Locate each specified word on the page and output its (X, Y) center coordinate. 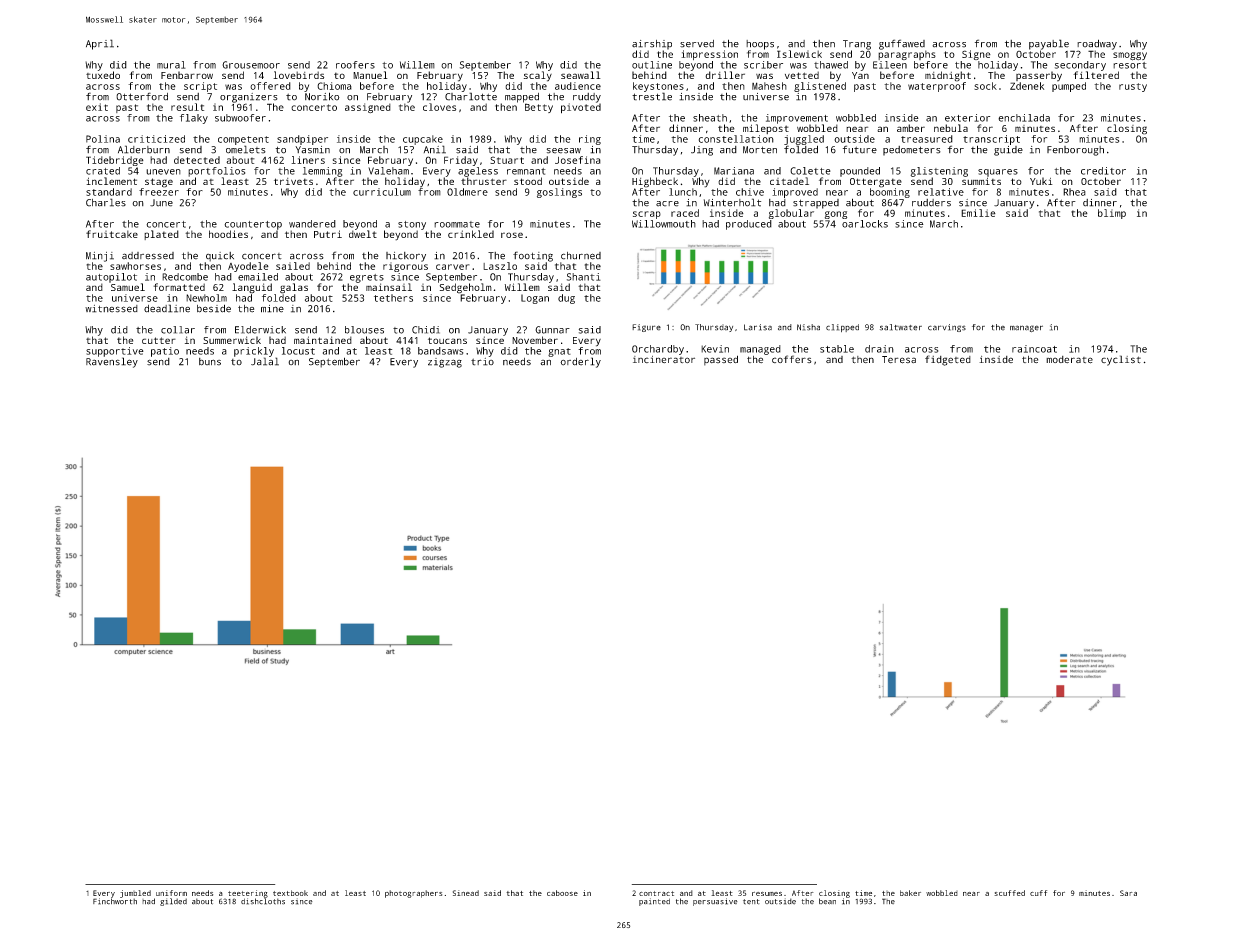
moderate (1069, 360)
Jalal (265, 361)
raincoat (1034, 349)
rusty (1133, 87)
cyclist (1121, 360)
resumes (767, 894)
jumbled (135, 894)
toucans (447, 340)
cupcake (423, 140)
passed (721, 360)
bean (827, 901)
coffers (792, 359)
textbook (290, 893)
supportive (115, 352)
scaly (538, 76)
